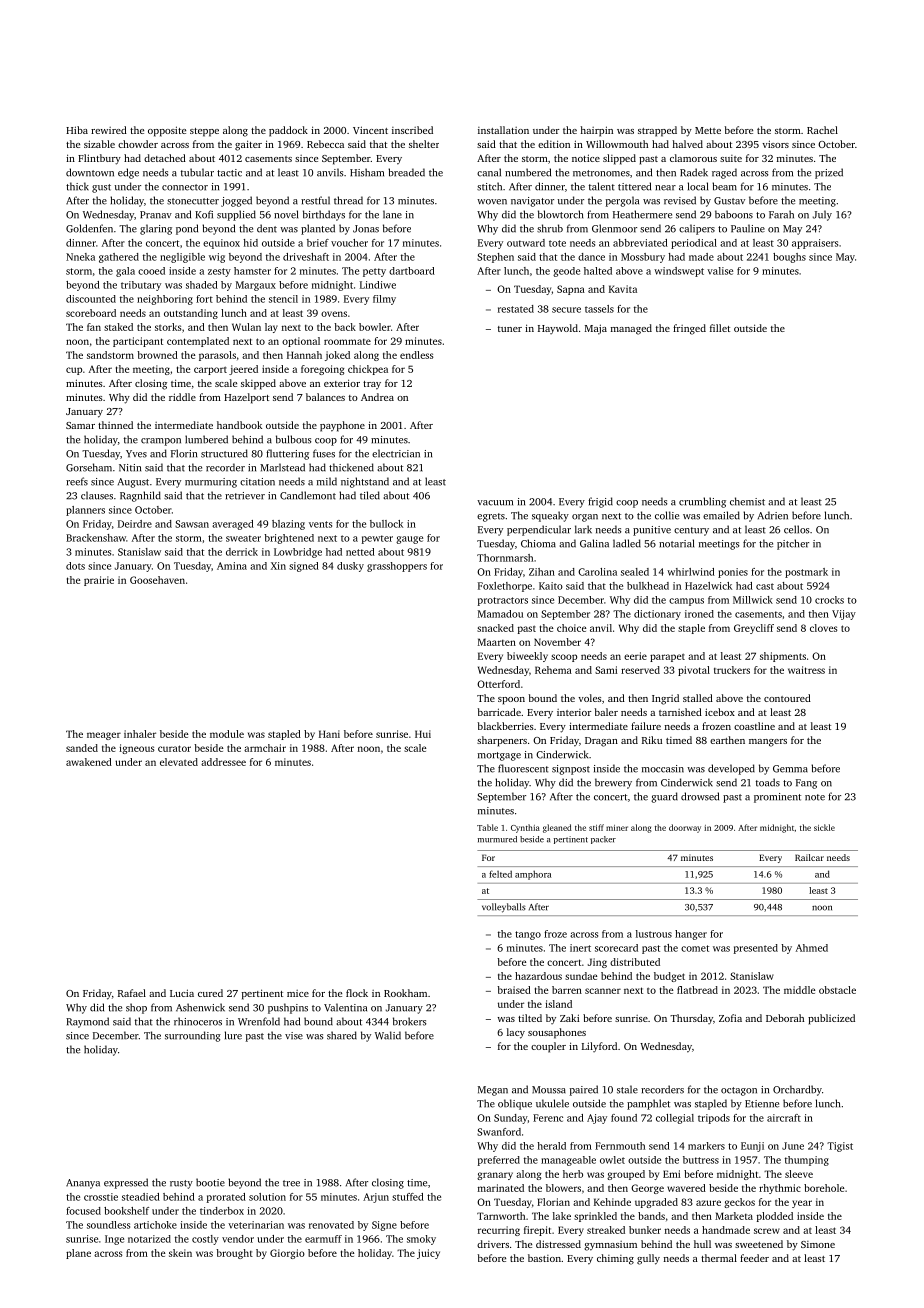 This document has width=924, height=1308. What do you see at coordinates (500, 874) in the document?
I see `felted` at bounding box center [500, 874].
